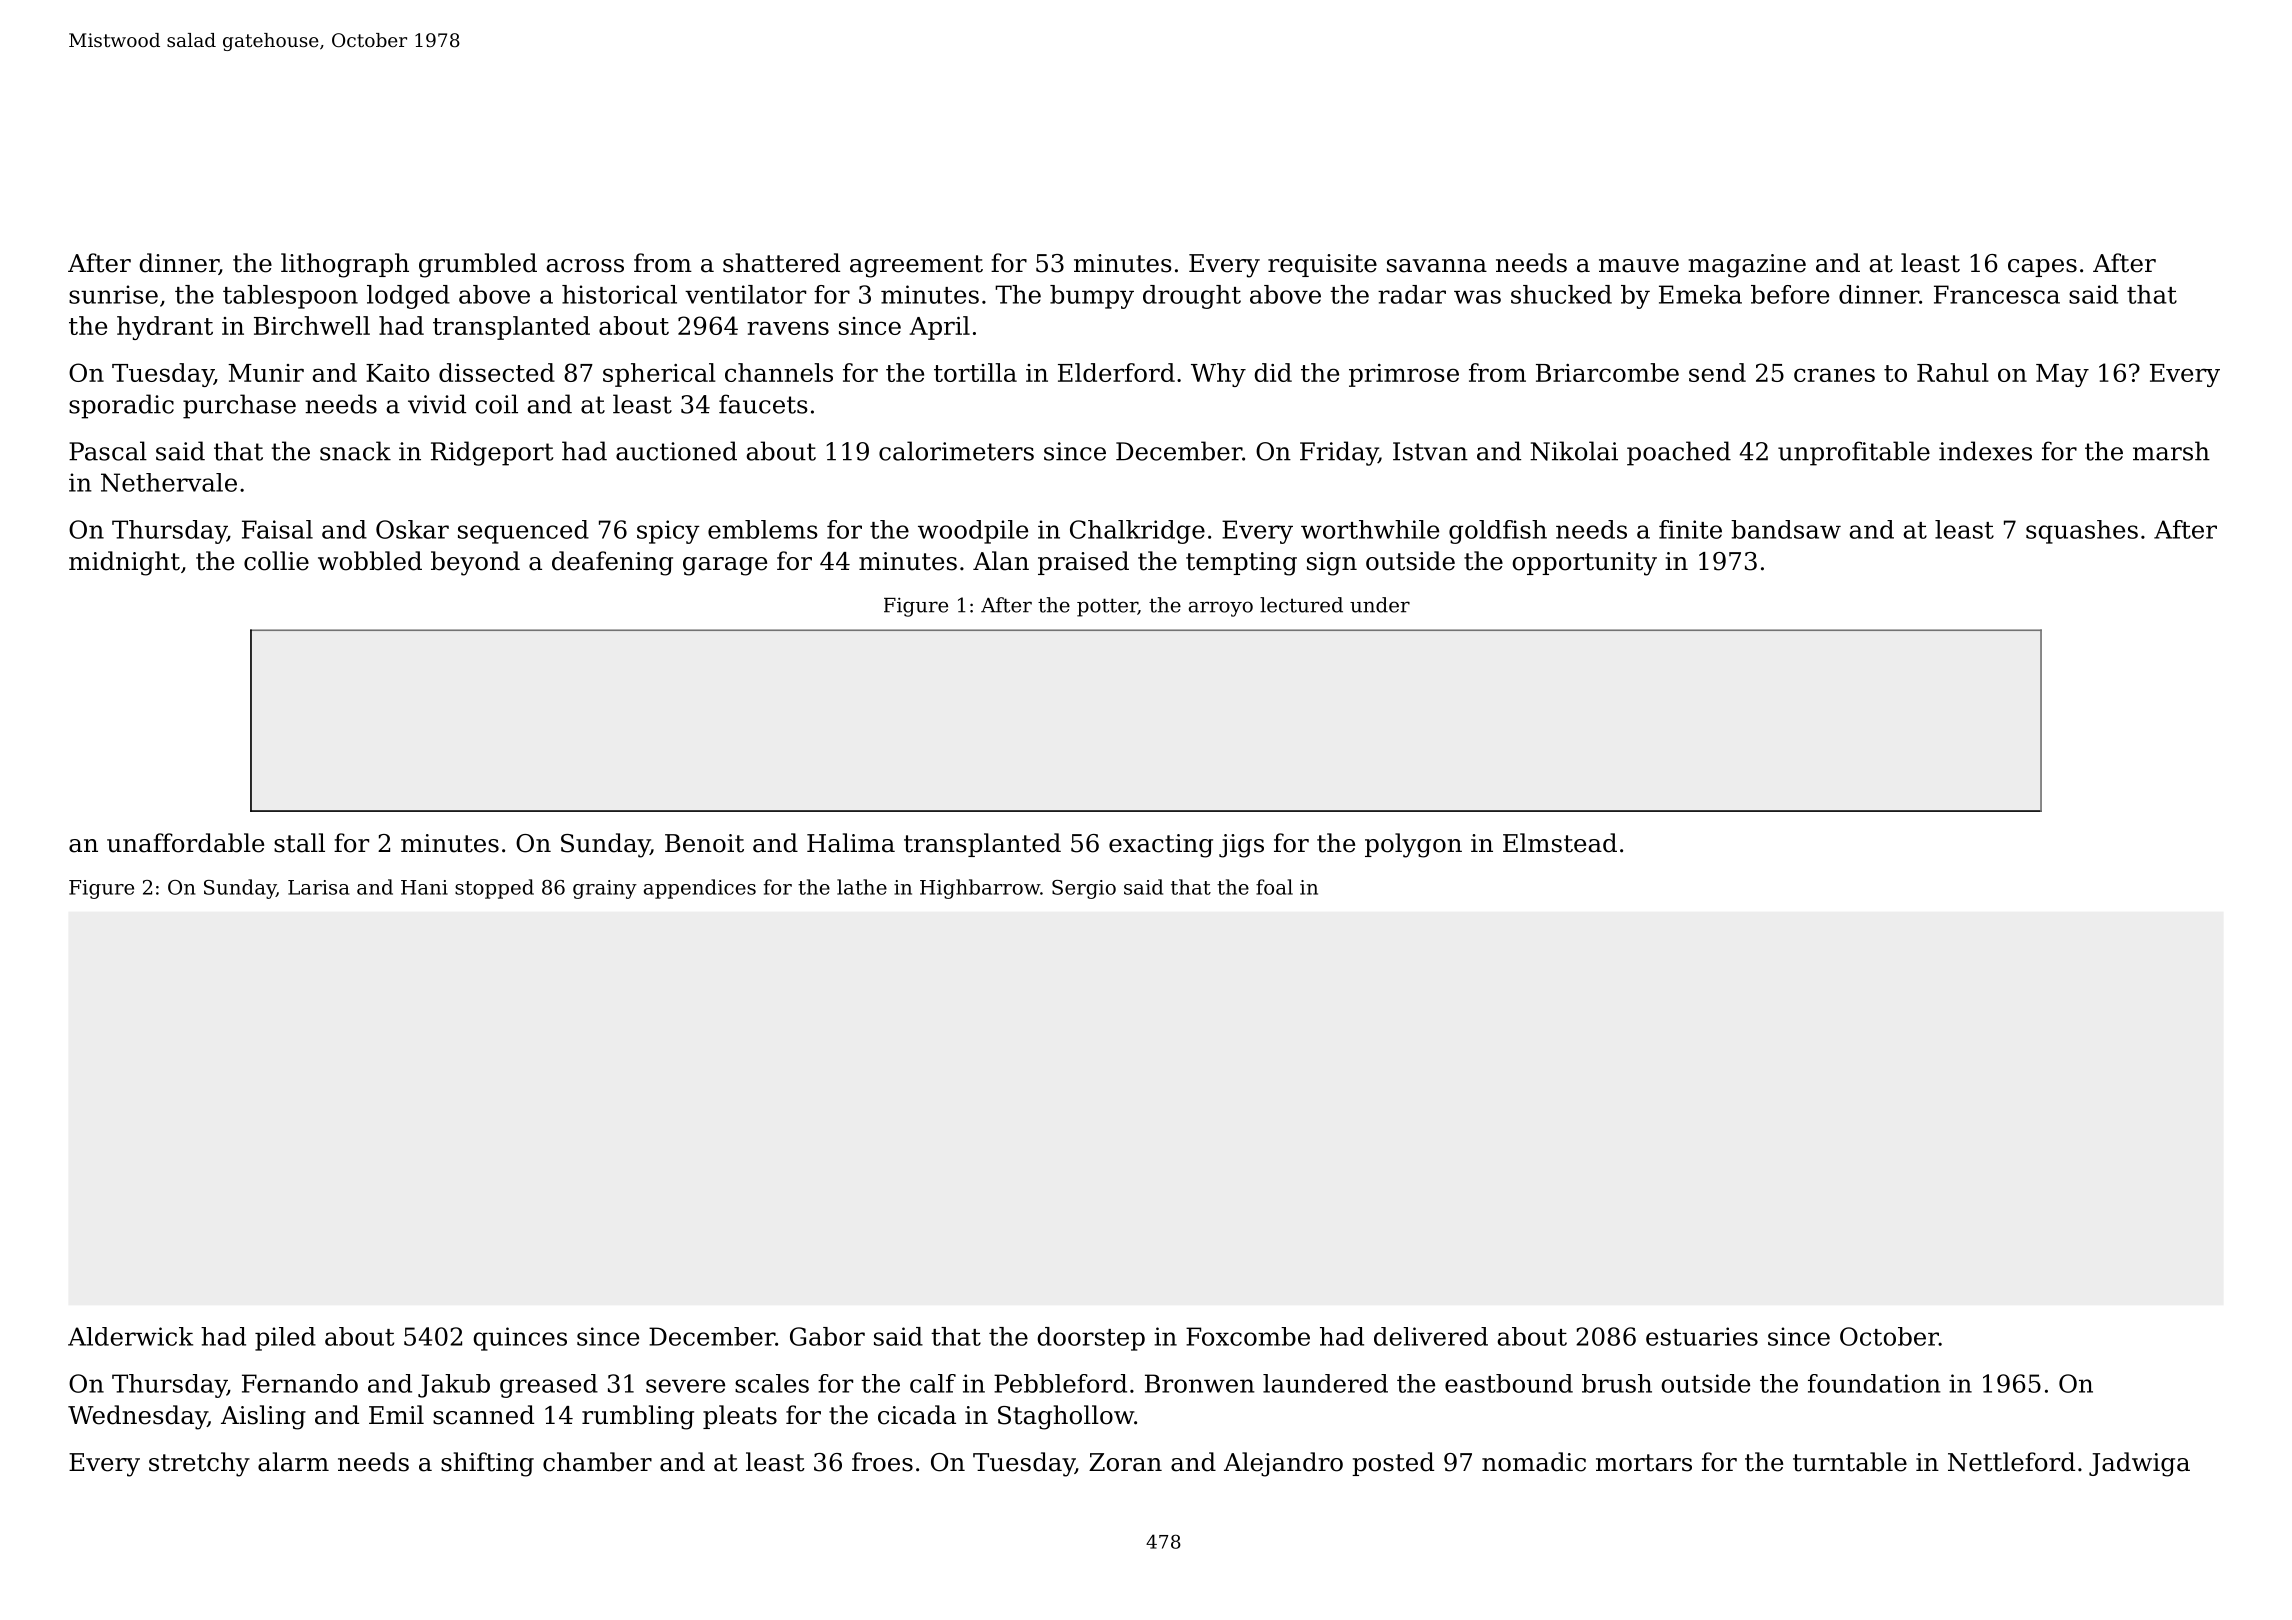 The width and height of the screenshot is (2292, 1620). Describe the element at coordinates (2062, 375) in the screenshot. I see `May` at that location.
